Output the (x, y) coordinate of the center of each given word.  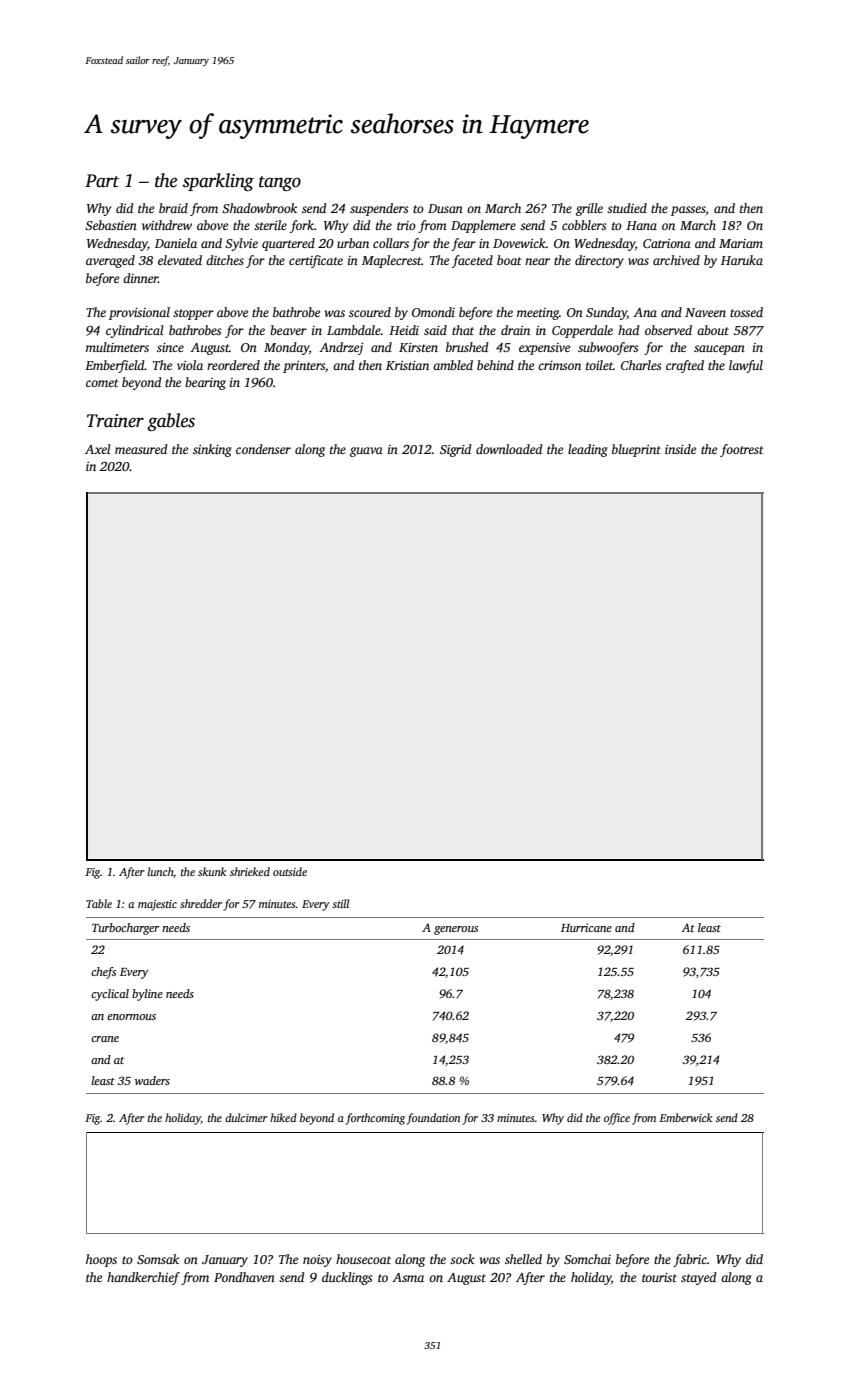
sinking (212, 450)
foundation (433, 1119)
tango (280, 183)
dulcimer (246, 1117)
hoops (101, 1260)
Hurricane (586, 927)
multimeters (117, 347)
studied (627, 208)
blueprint (636, 450)
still (340, 903)
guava (366, 452)
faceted (472, 261)
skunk (212, 871)
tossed (746, 312)
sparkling (218, 182)
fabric (690, 1260)
